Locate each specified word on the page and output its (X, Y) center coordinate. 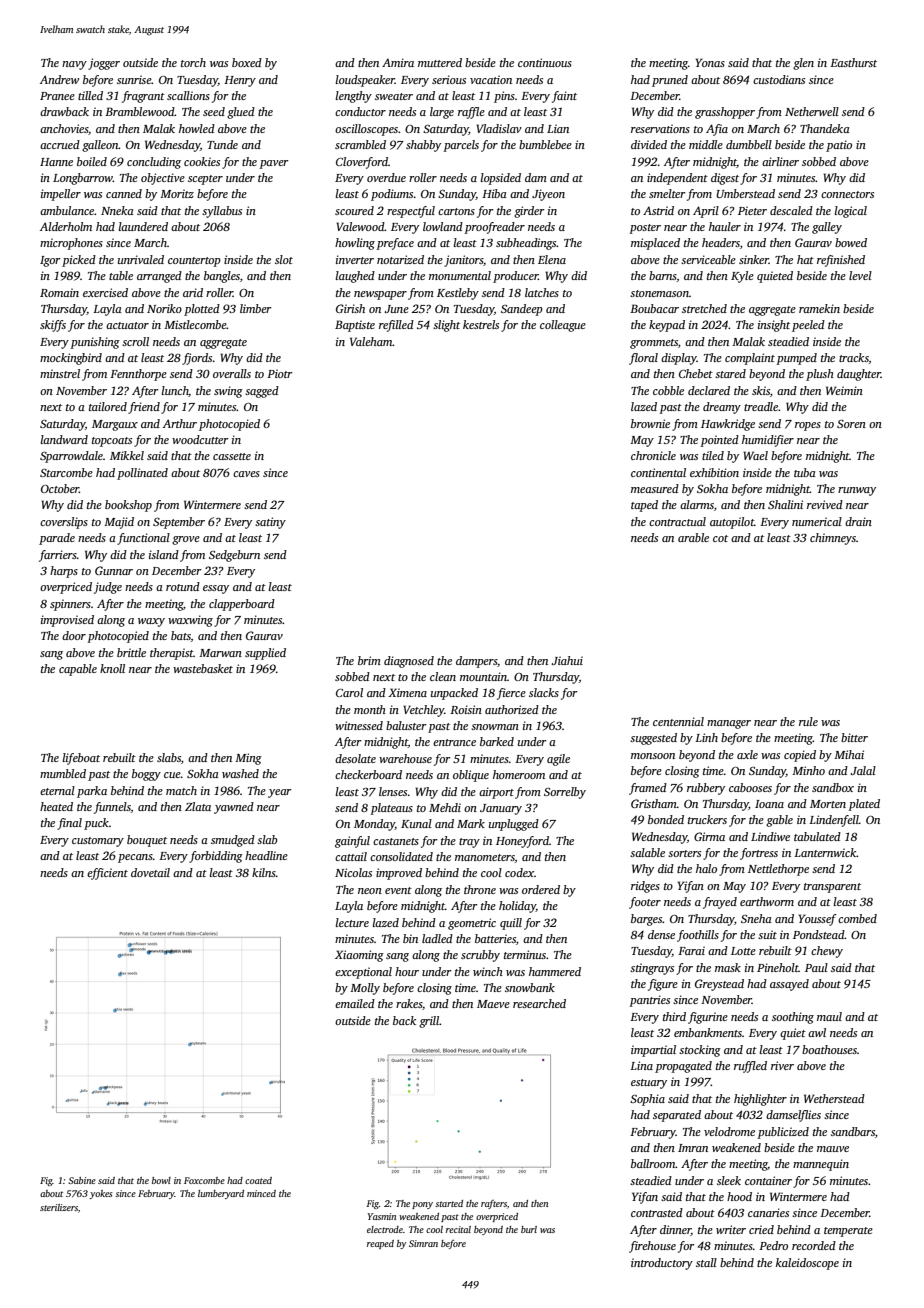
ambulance (67, 210)
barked (497, 741)
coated (258, 1180)
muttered (440, 62)
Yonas (710, 62)
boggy (146, 775)
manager (729, 724)
